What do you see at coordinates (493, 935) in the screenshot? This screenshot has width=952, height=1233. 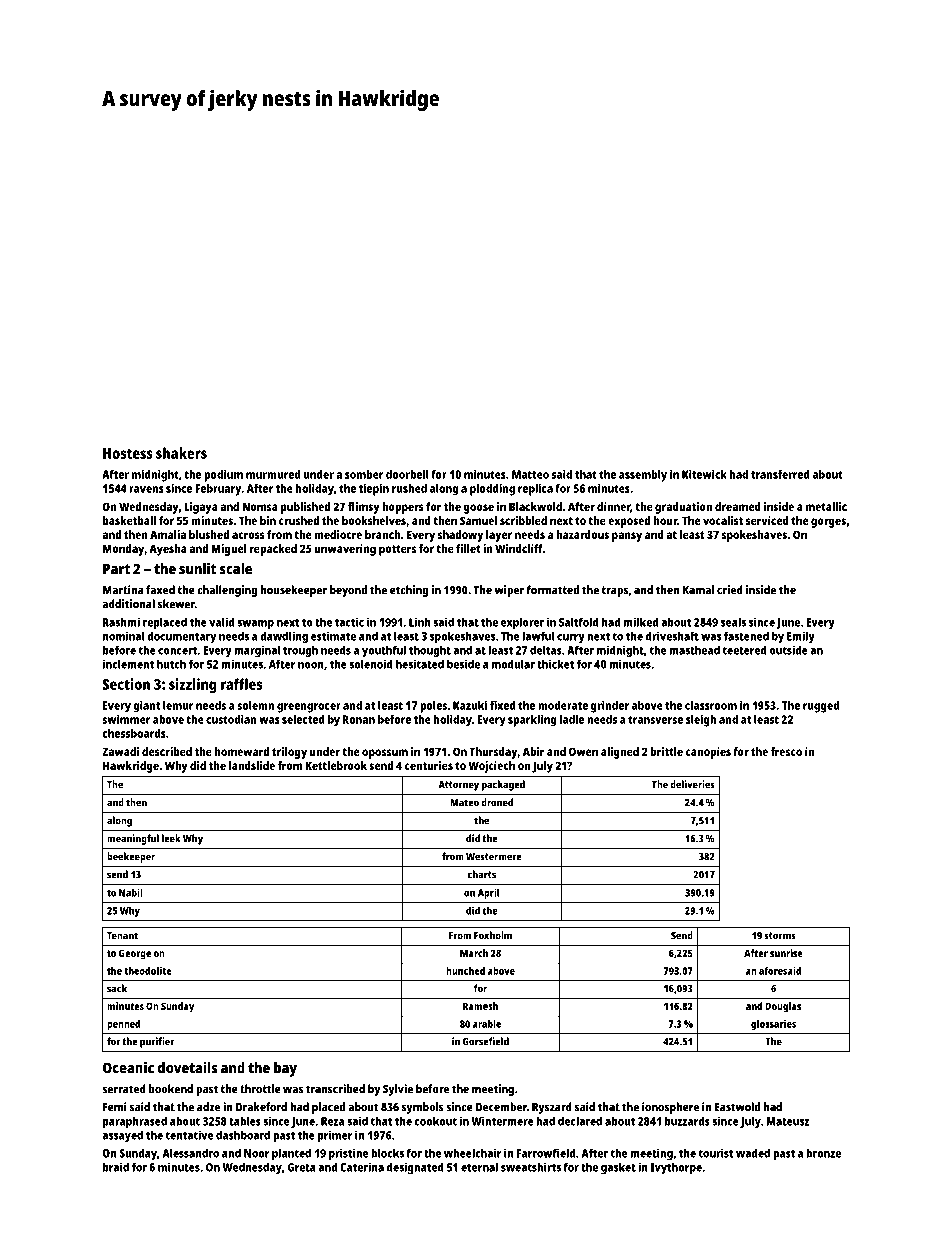 I see `Foxholm` at bounding box center [493, 935].
